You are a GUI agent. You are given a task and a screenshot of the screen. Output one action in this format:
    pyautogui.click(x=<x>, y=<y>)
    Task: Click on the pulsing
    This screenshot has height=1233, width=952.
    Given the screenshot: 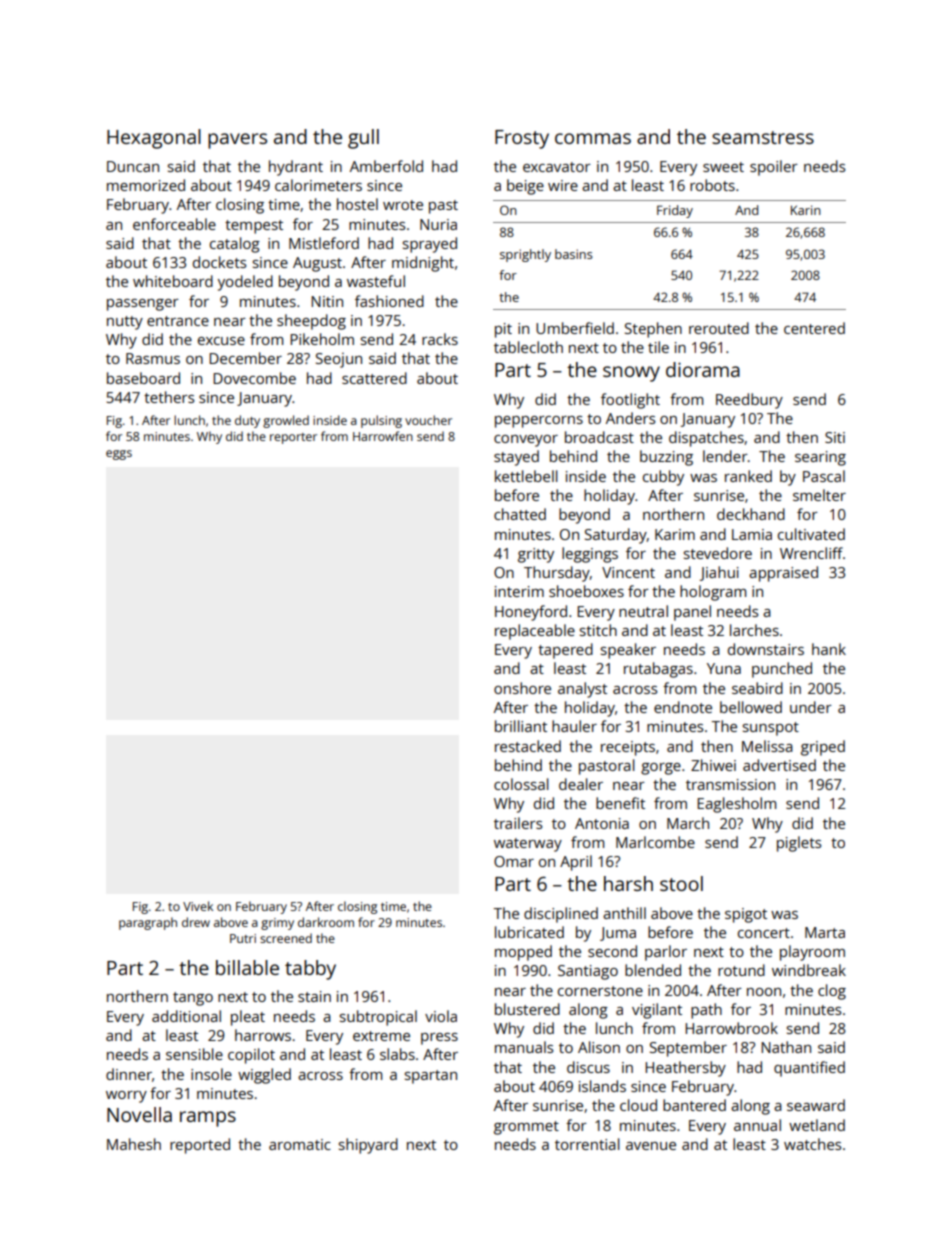 What is the action you would take?
    pyautogui.click(x=381, y=421)
